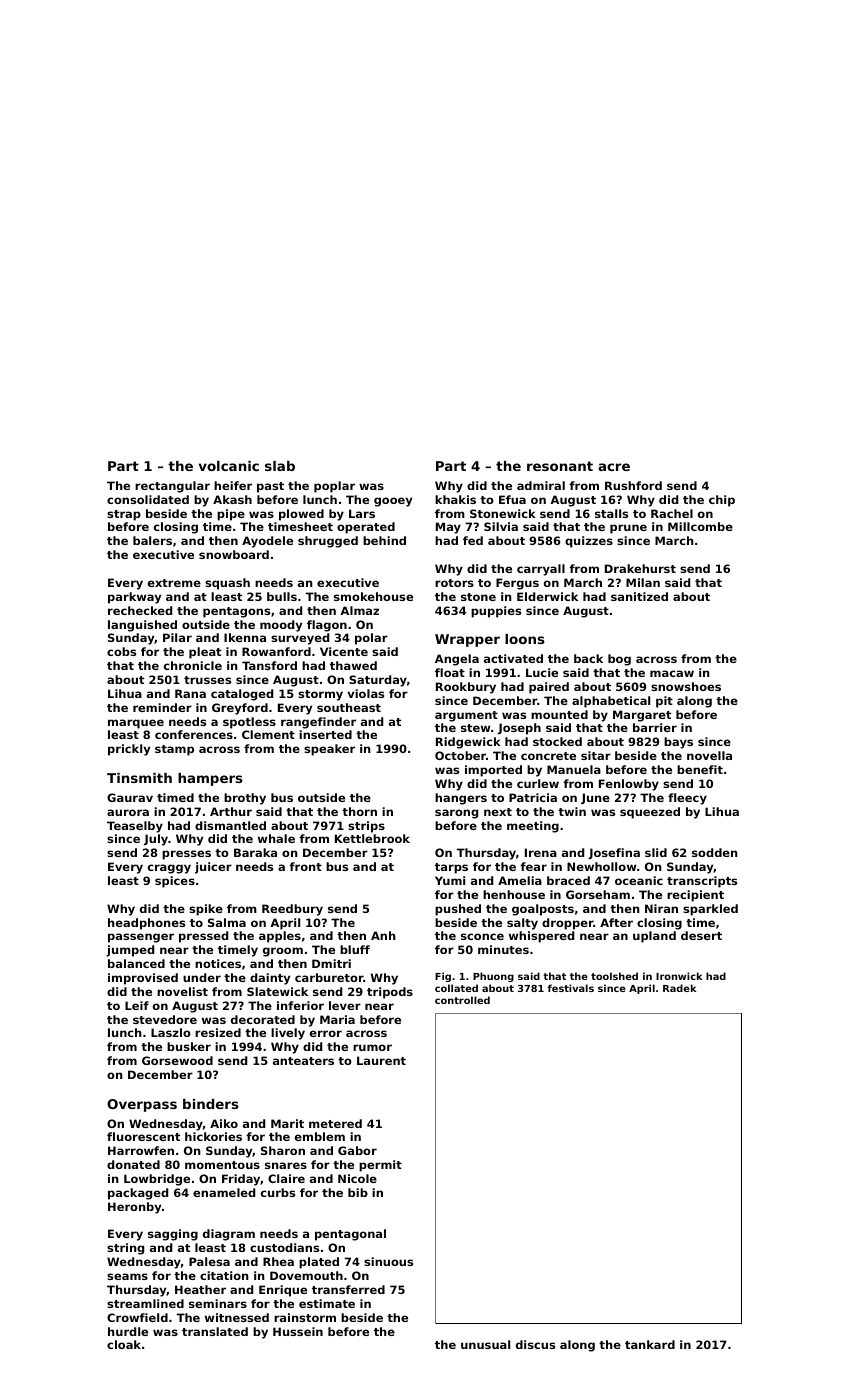 The width and height of the screenshot is (849, 1400). I want to click on khakis, so click(455, 499).
